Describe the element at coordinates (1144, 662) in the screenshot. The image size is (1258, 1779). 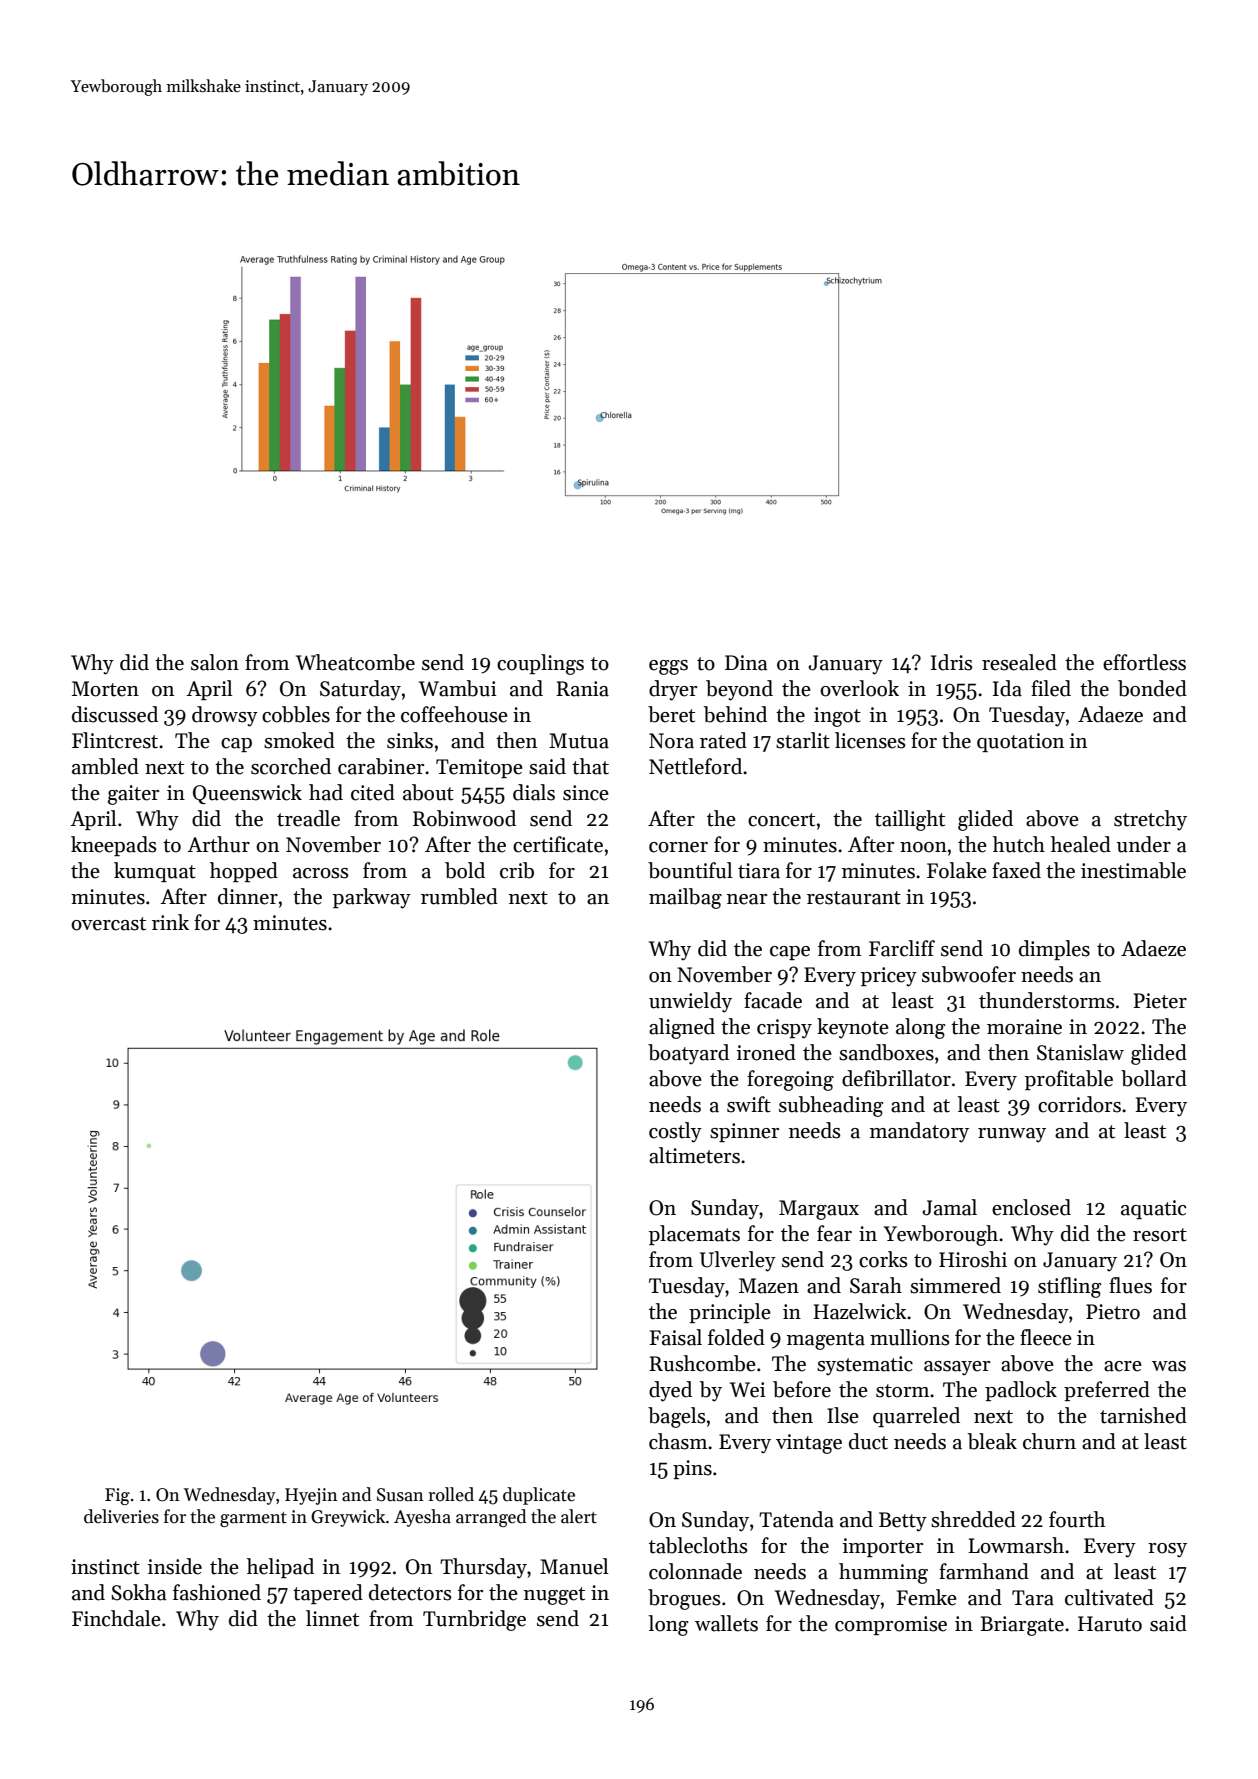
I see `effortless` at that location.
